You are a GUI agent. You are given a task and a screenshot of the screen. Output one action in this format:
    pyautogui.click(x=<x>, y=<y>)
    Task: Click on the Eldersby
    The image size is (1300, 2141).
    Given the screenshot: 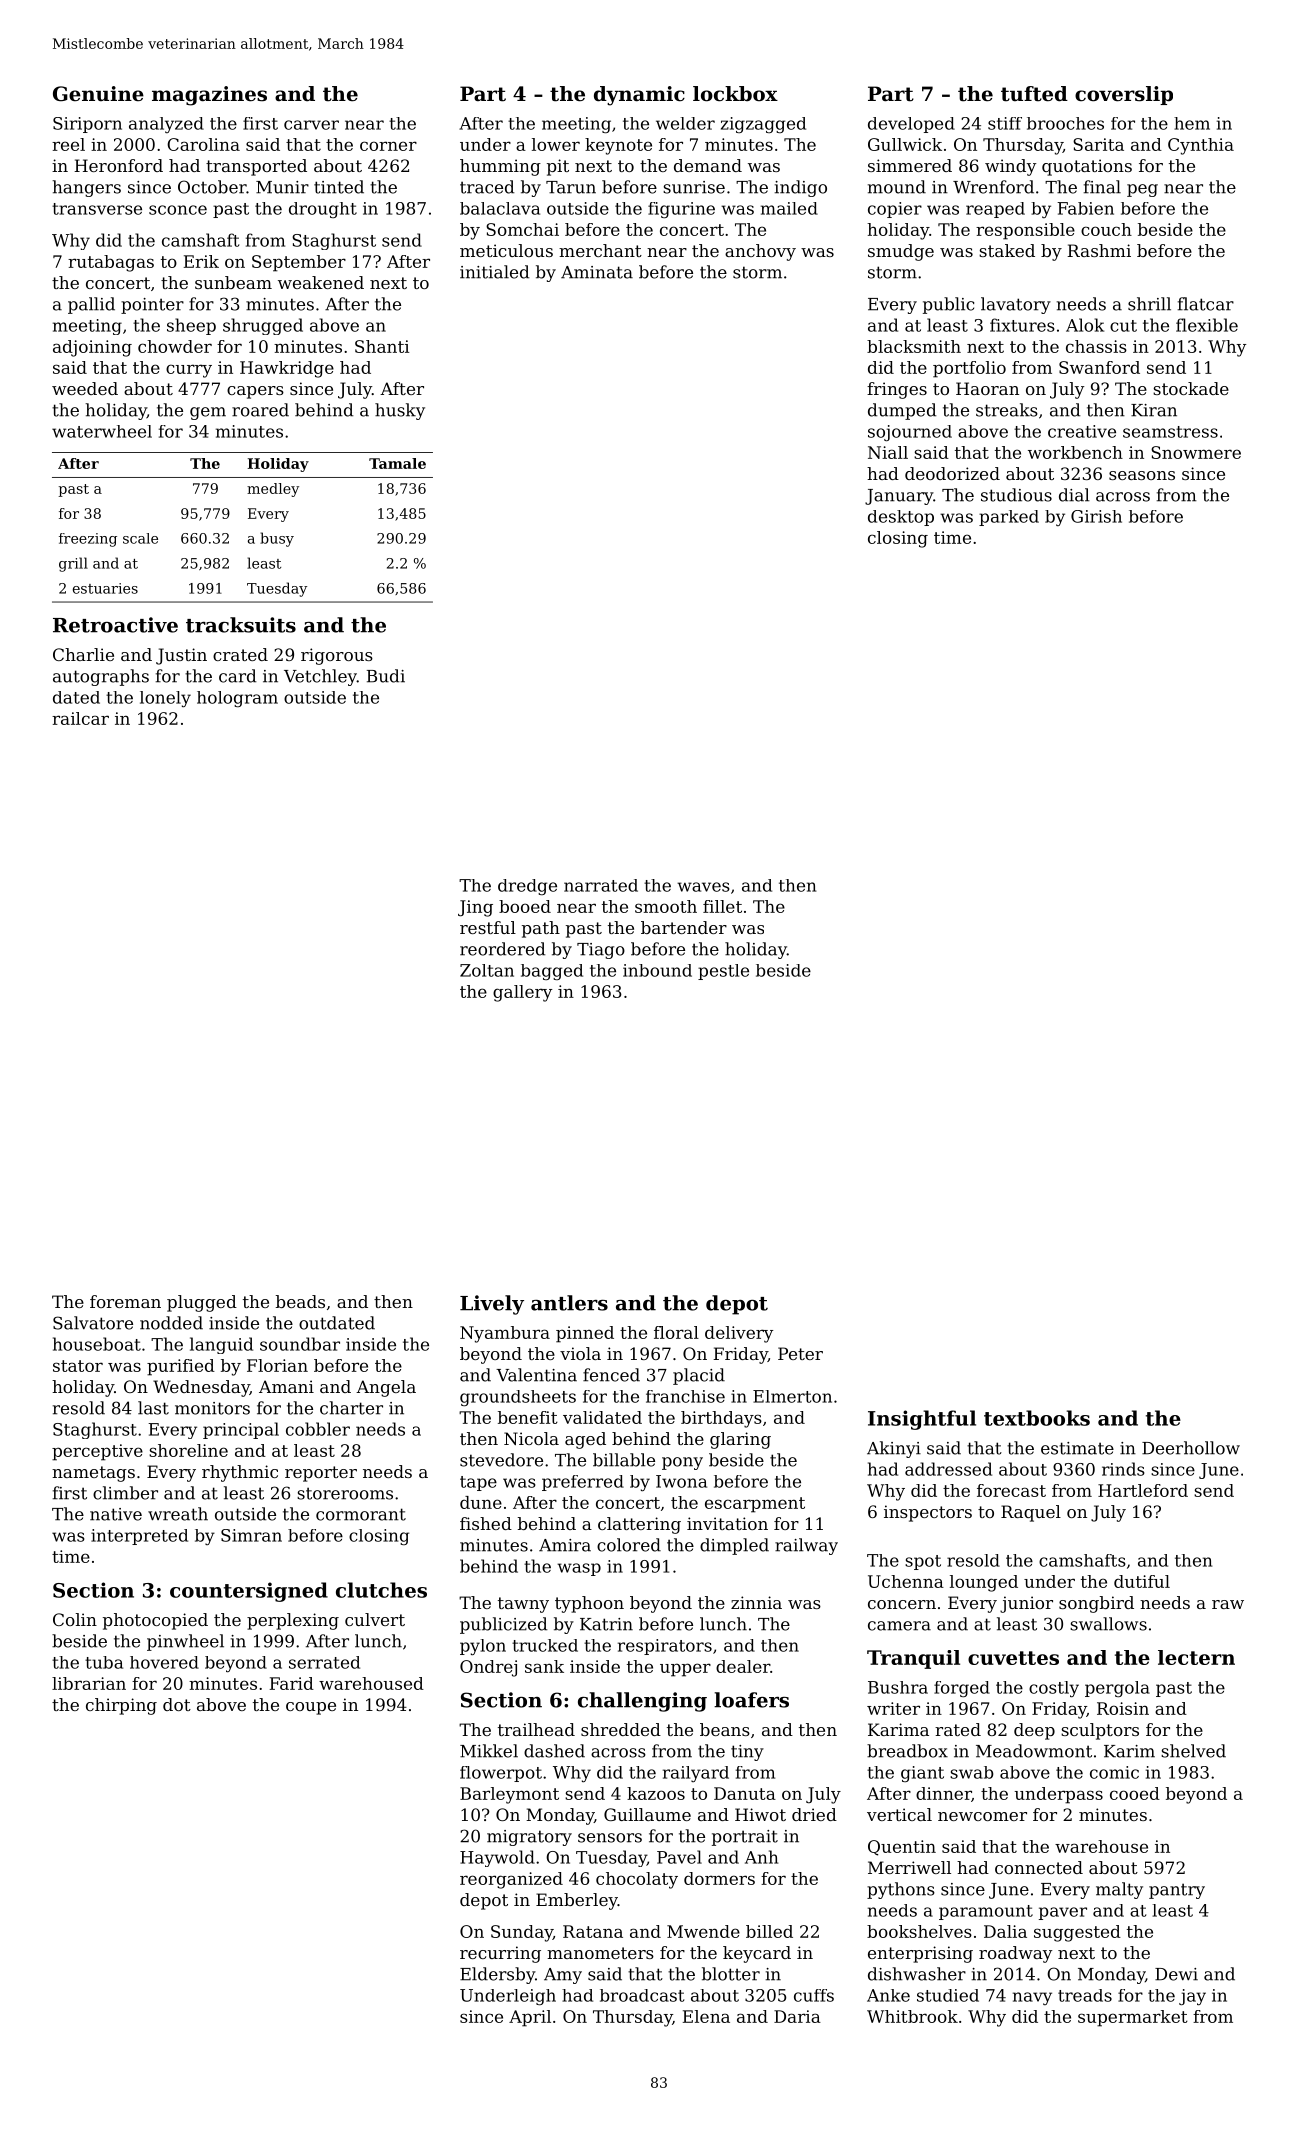 What is the action you would take?
    pyautogui.click(x=497, y=1975)
